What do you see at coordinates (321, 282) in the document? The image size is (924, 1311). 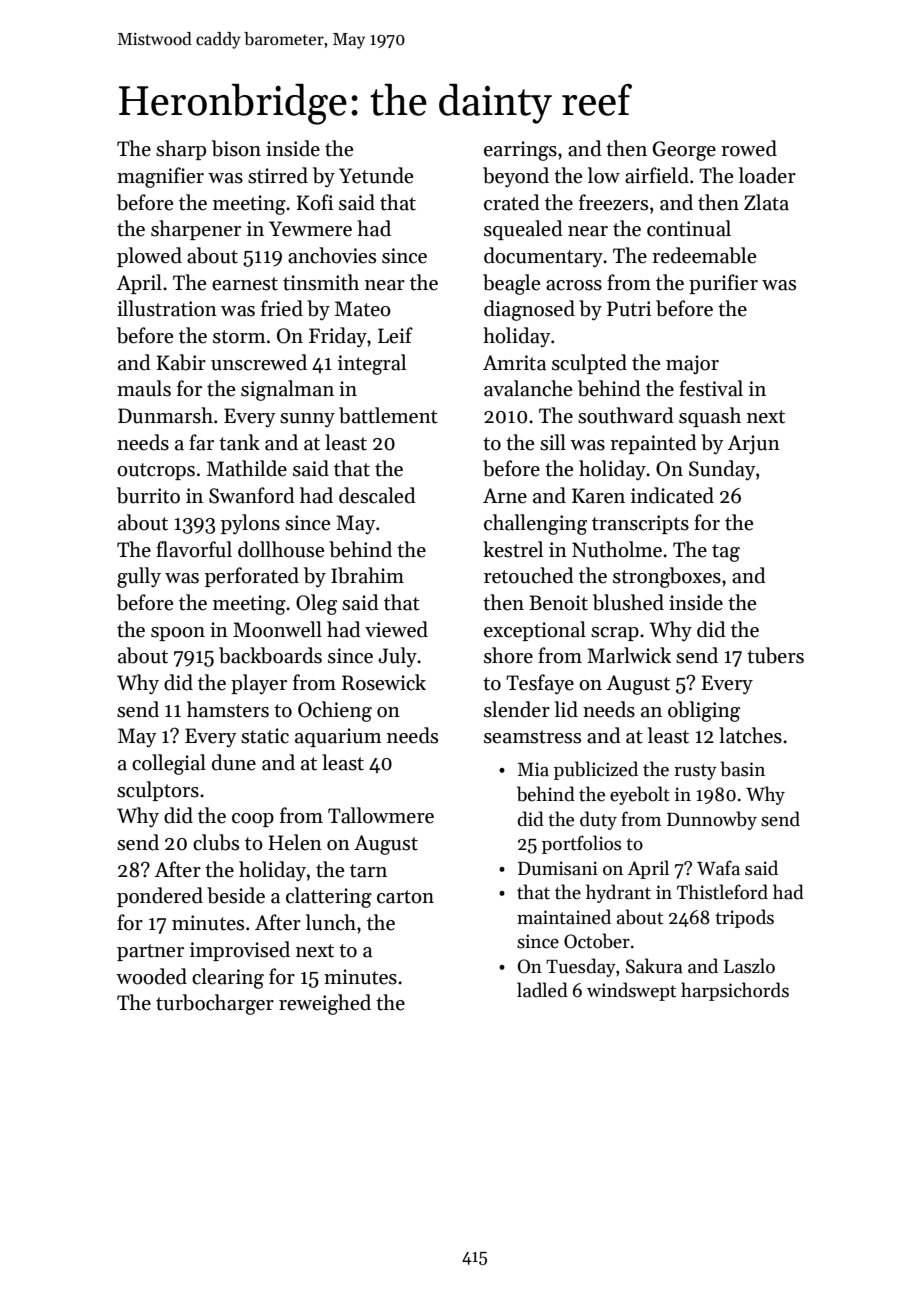 I see `tinsmith` at bounding box center [321, 282].
